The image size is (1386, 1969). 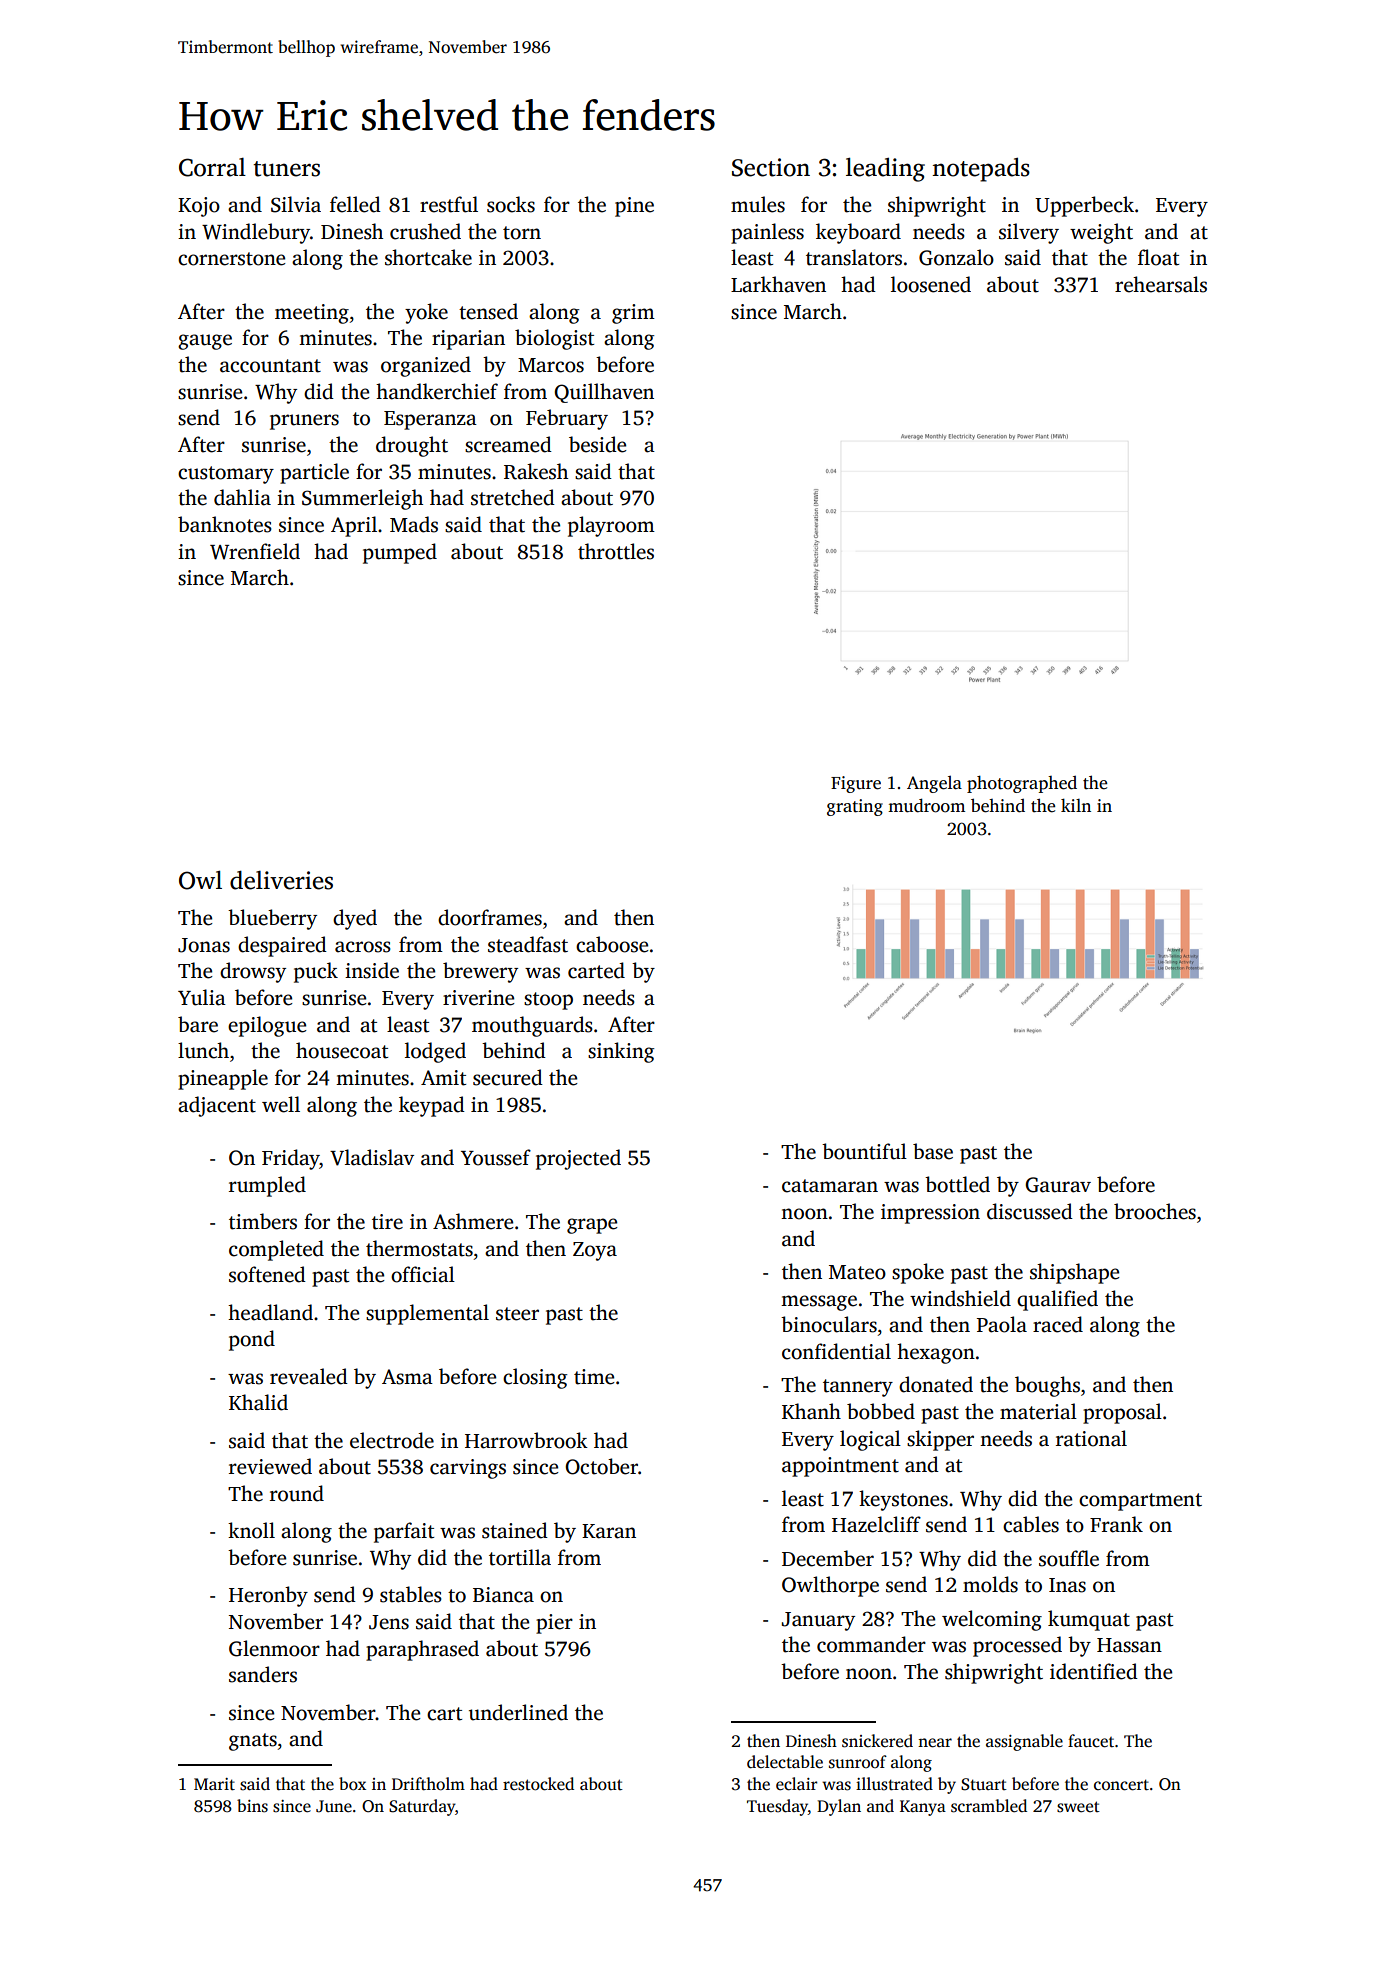 What do you see at coordinates (554, 1624) in the screenshot?
I see `pier` at bounding box center [554, 1624].
